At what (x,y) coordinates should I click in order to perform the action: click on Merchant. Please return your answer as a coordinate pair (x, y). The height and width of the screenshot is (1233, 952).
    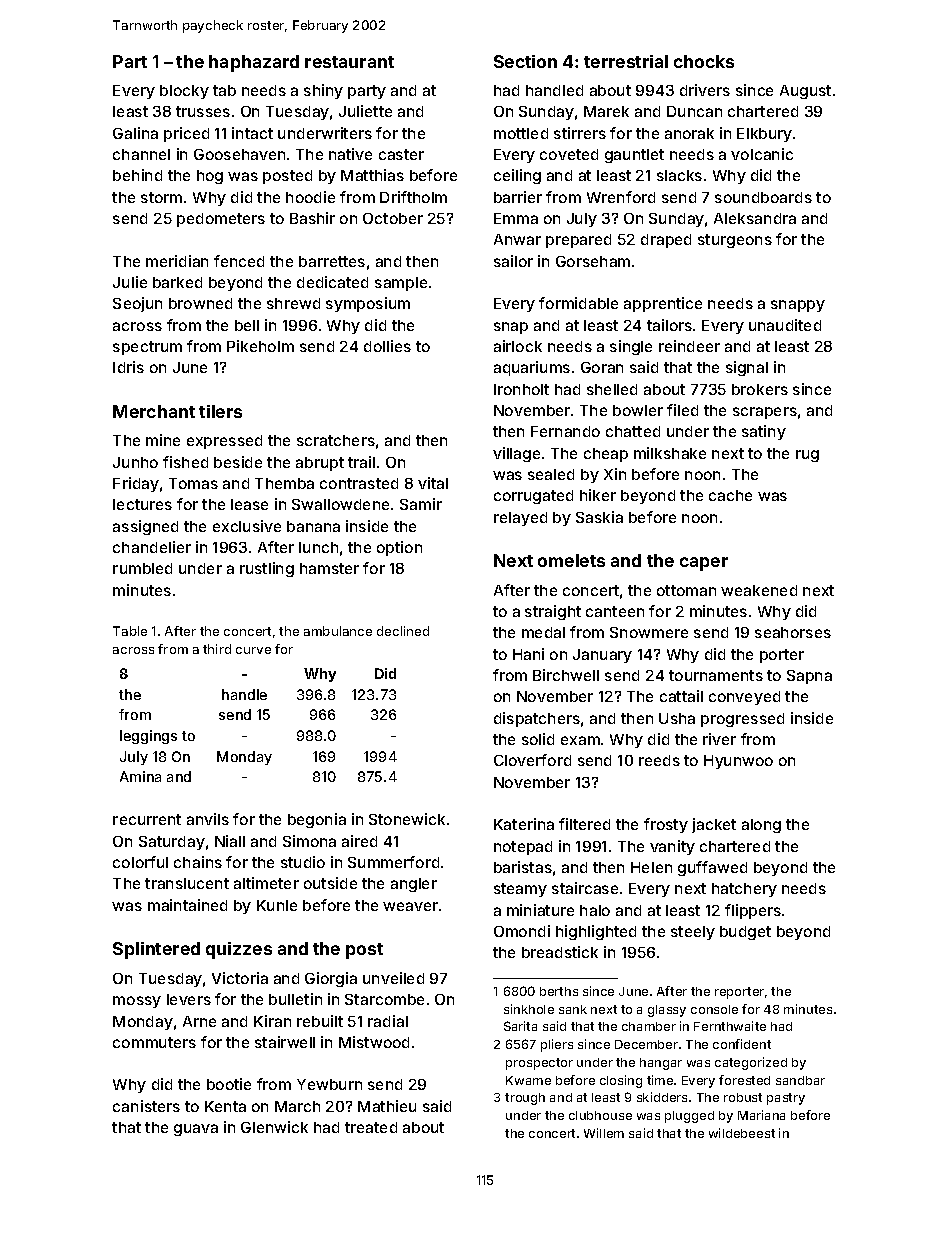
    Looking at the image, I should click on (154, 411).
